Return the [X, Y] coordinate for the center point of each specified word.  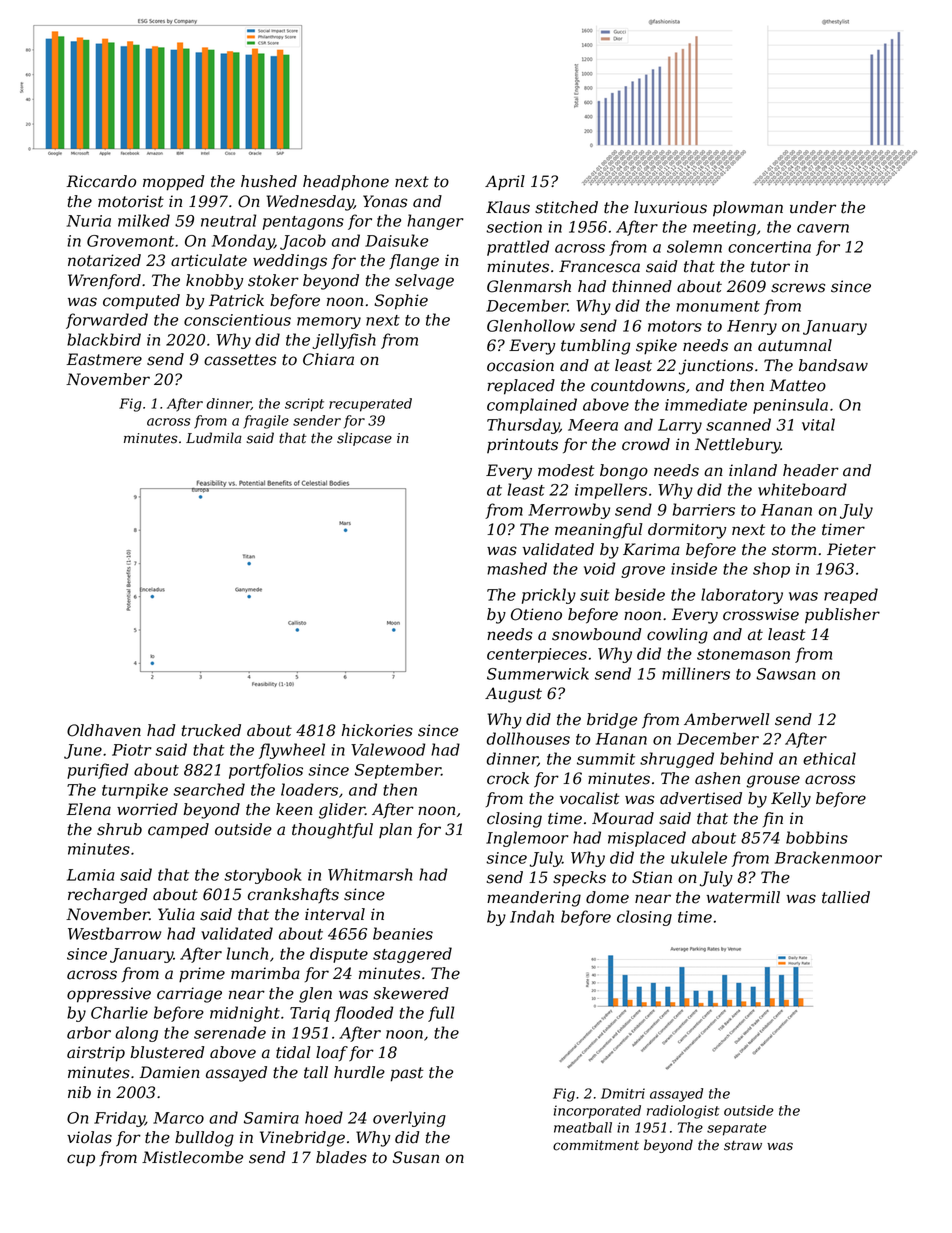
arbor [89, 1032]
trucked [211, 730]
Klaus [508, 207]
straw [743, 1146]
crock [508, 778]
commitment [596, 1145]
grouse [773, 781]
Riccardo [101, 181]
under [813, 207]
